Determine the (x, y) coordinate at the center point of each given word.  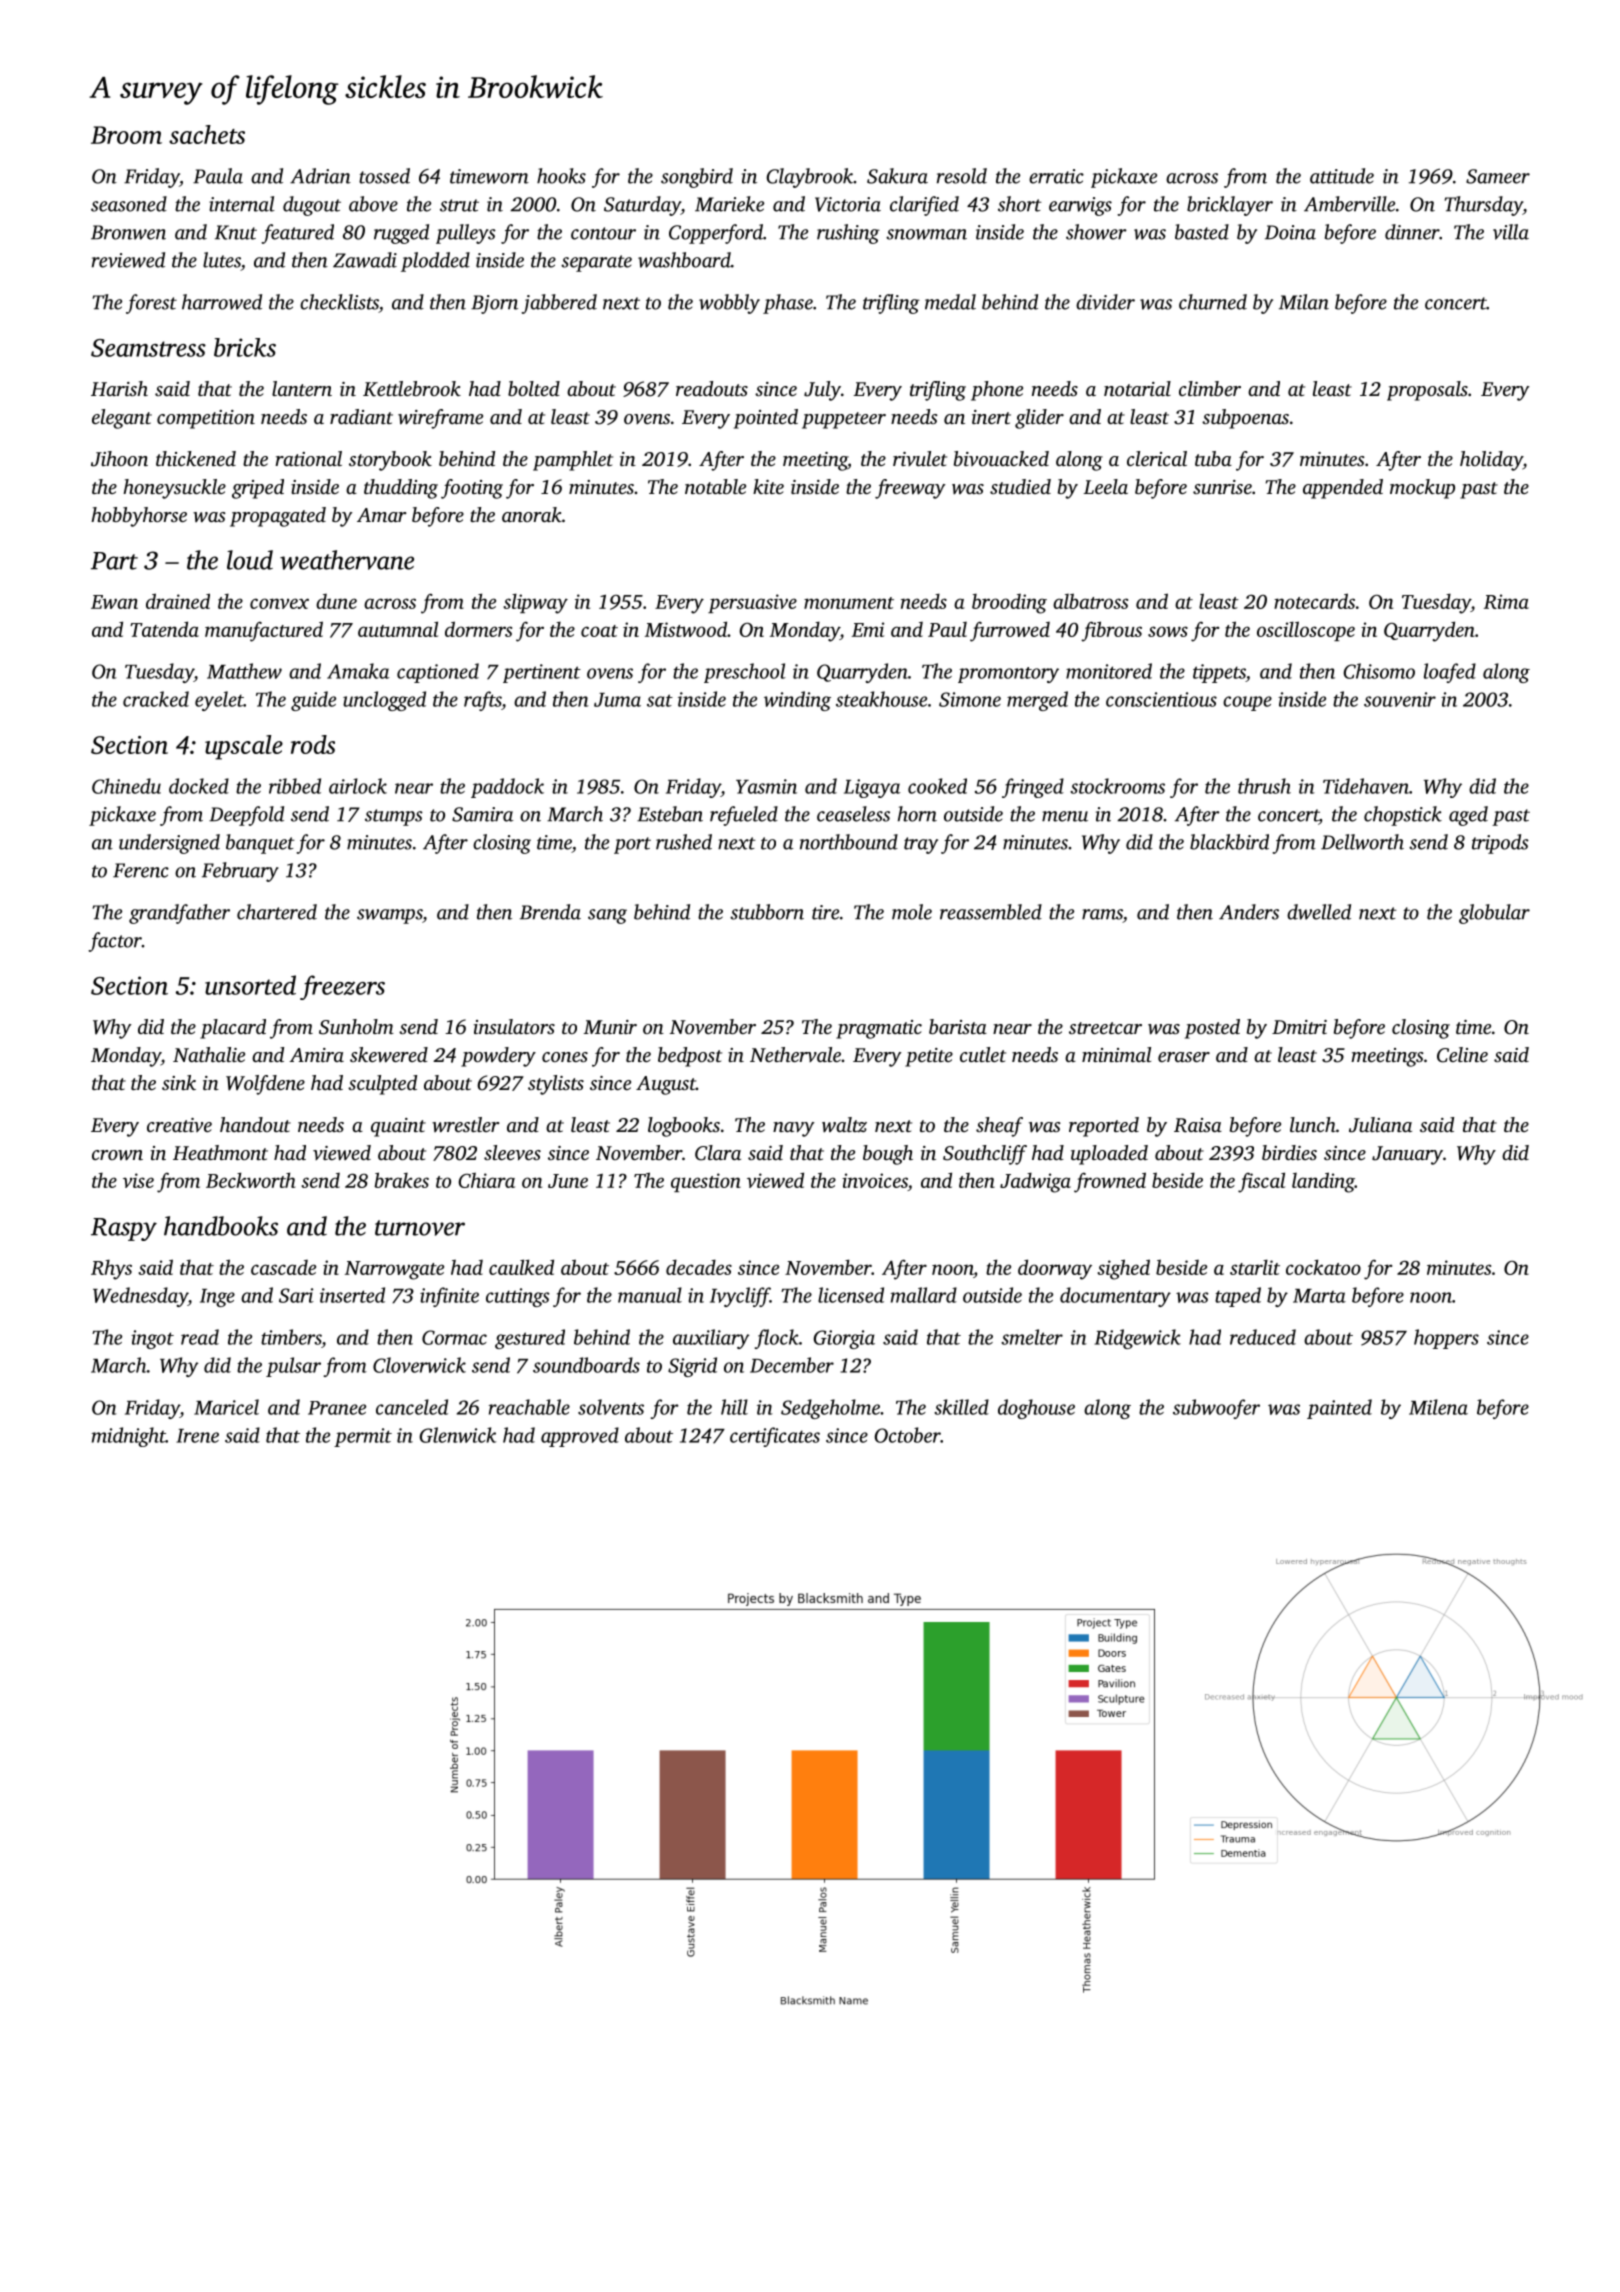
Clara (718, 1153)
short (1020, 204)
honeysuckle (174, 489)
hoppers (1446, 1339)
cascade (283, 1267)
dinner (1412, 232)
